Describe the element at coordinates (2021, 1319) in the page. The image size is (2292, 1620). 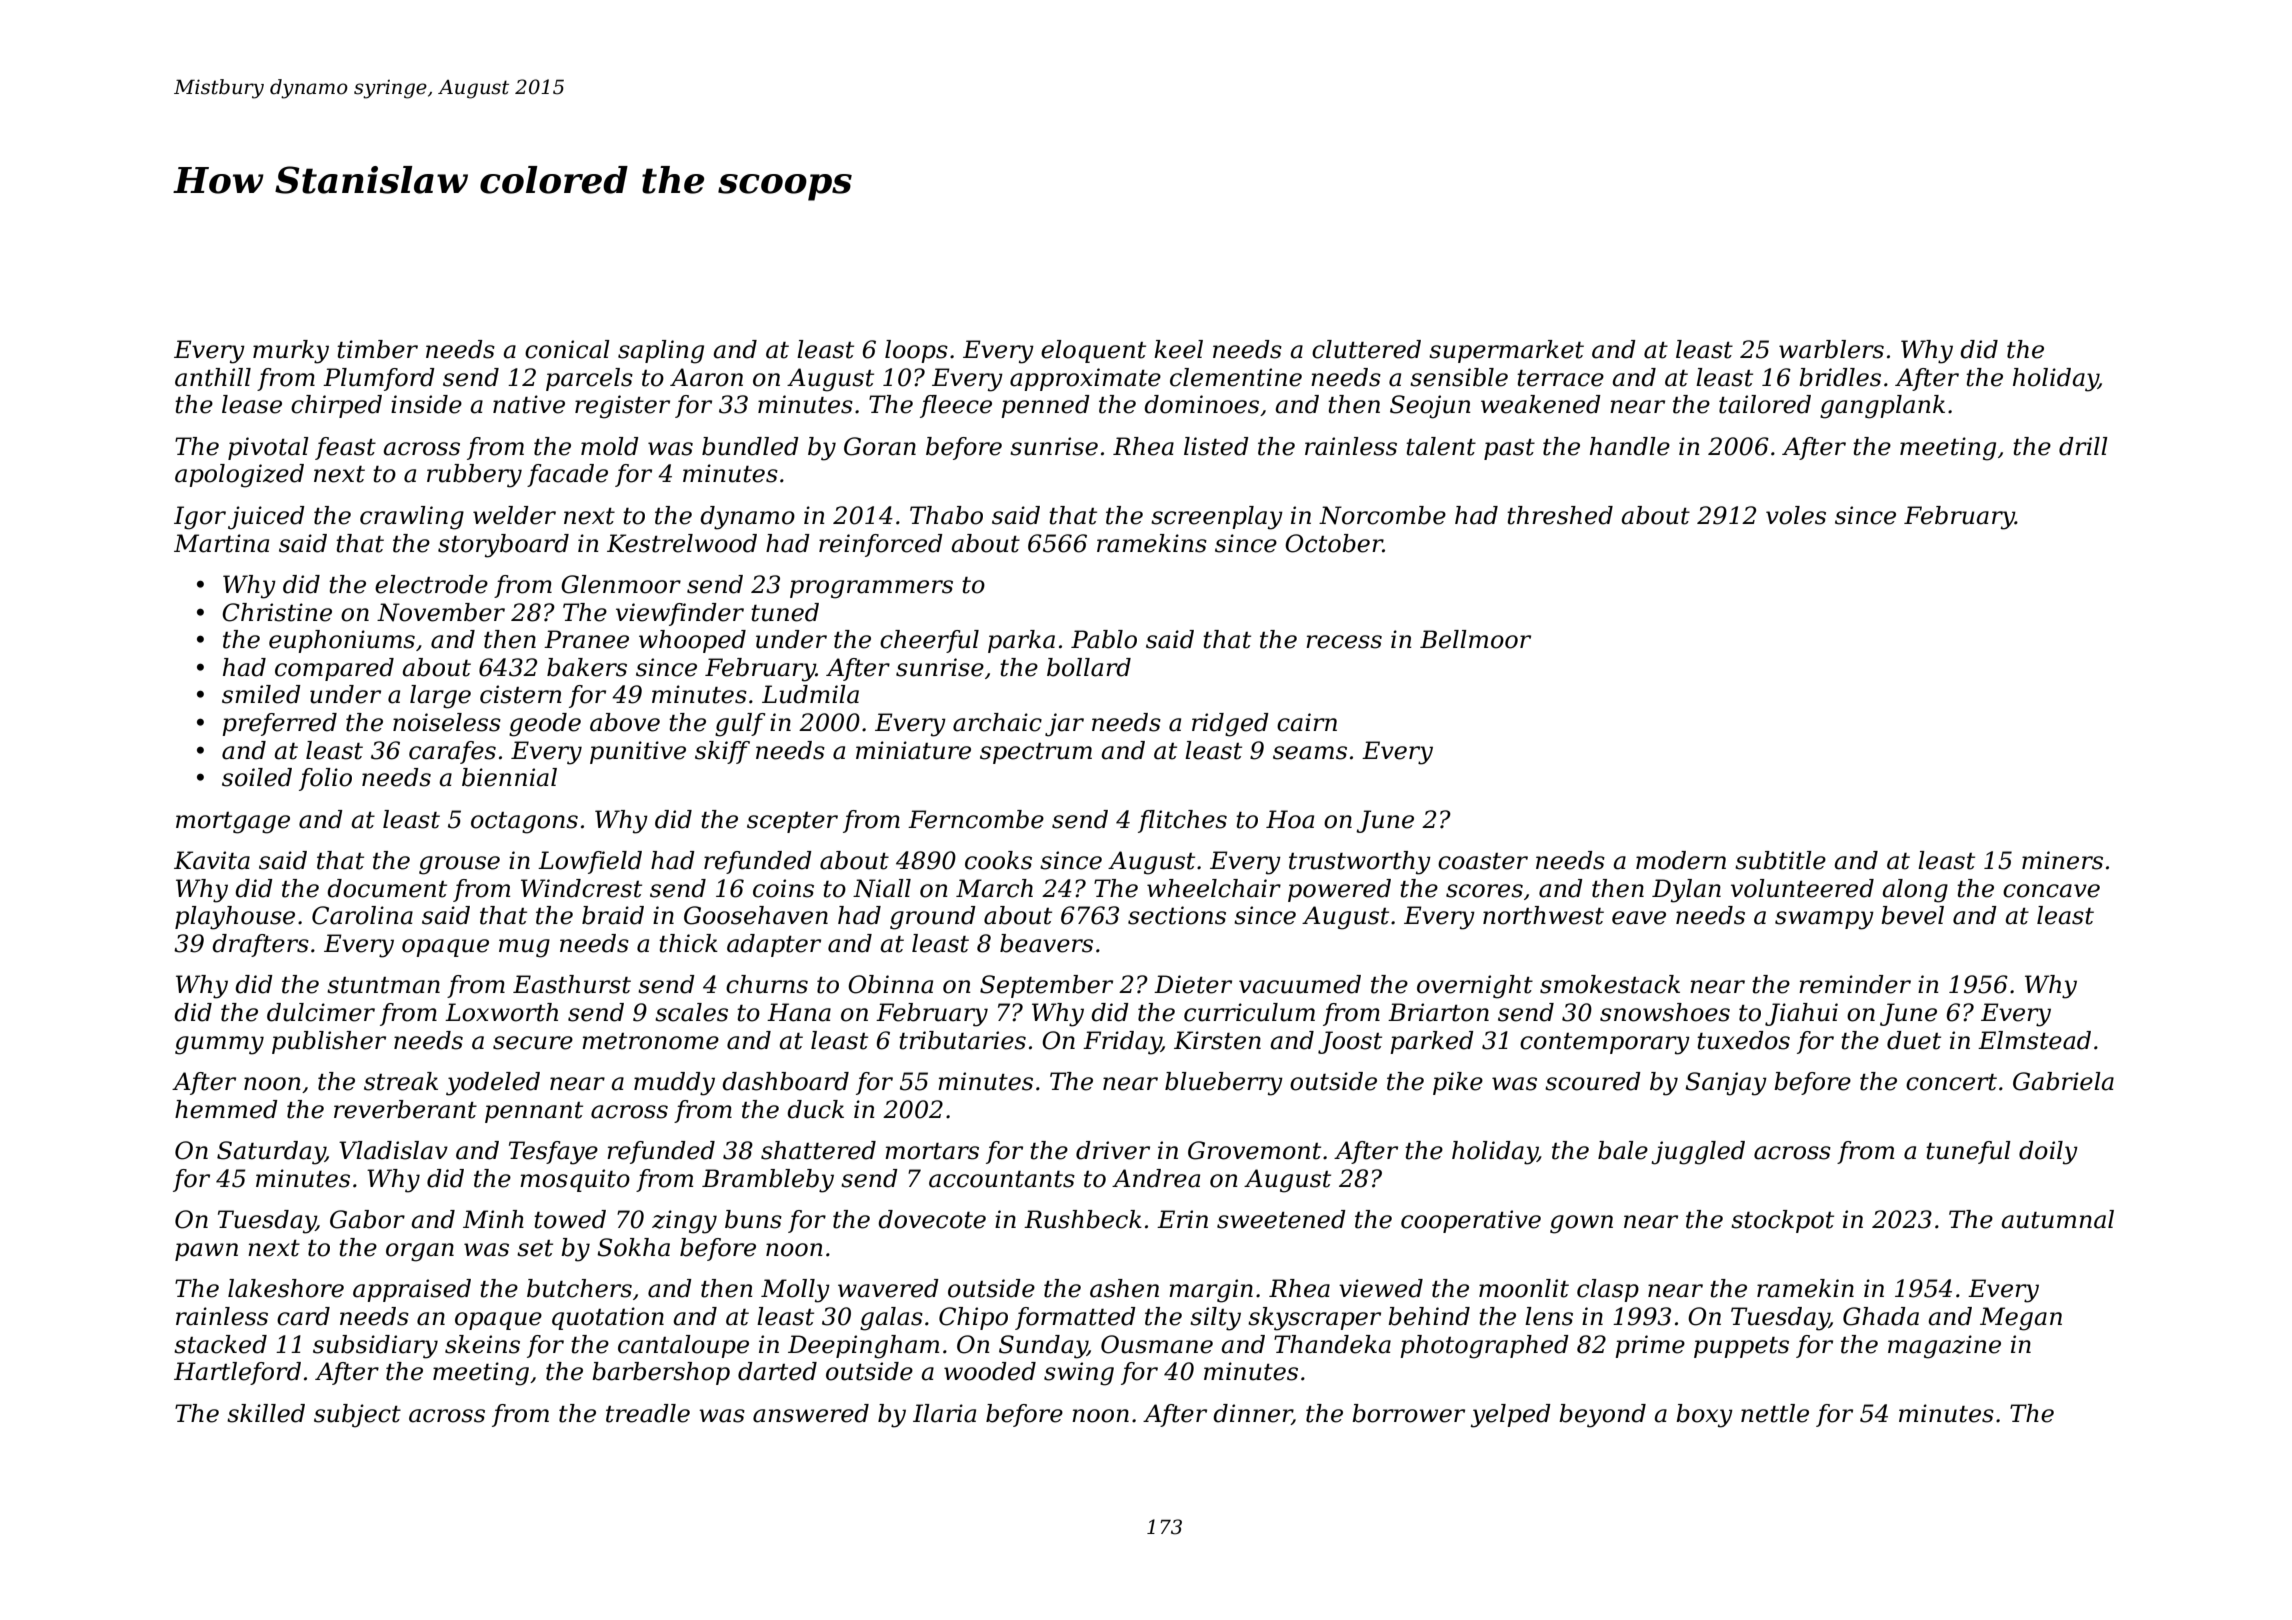
I see `Megan` at that location.
